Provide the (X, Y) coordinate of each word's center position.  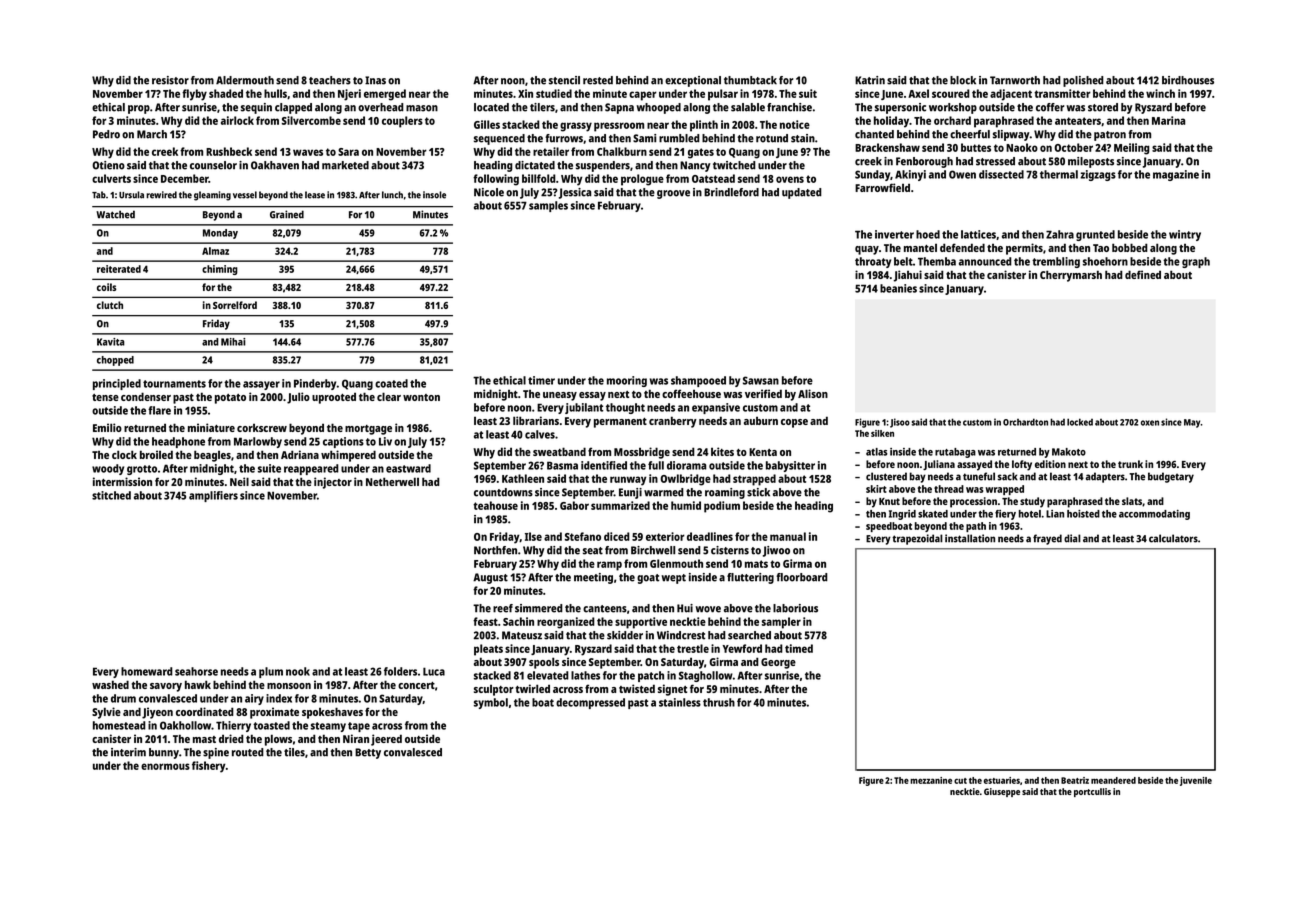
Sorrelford (235, 305)
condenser (146, 396)
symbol (491, 703)
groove (673, 194)
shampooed (698, 381)
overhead (381, 107)
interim (128, 752)
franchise (789, 107)
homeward (147, 671)
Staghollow (706, 676)
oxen (1150, 423)
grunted (1095, 235)
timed (799, 648)
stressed (995, 161)
